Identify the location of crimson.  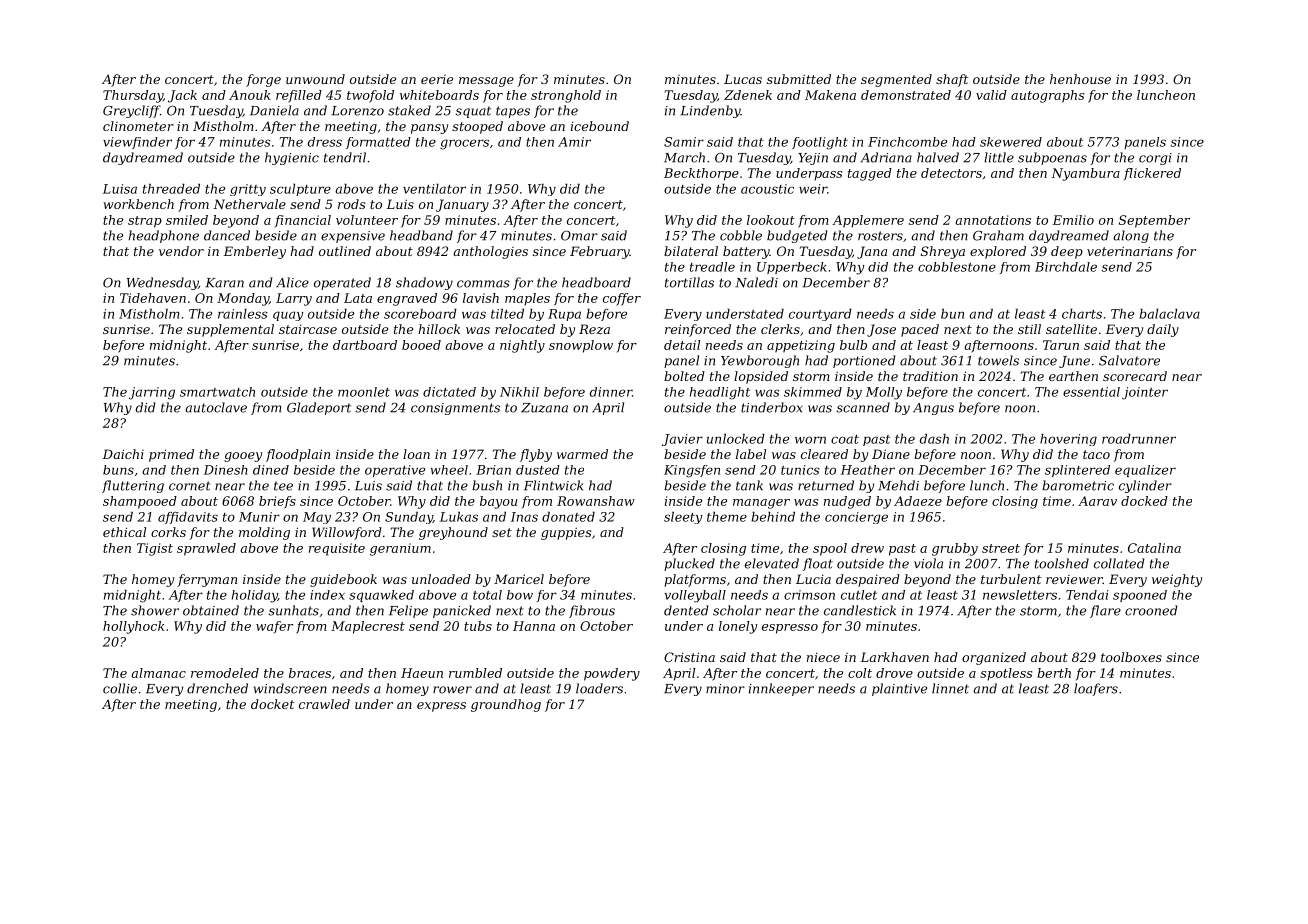
(809, 595).
